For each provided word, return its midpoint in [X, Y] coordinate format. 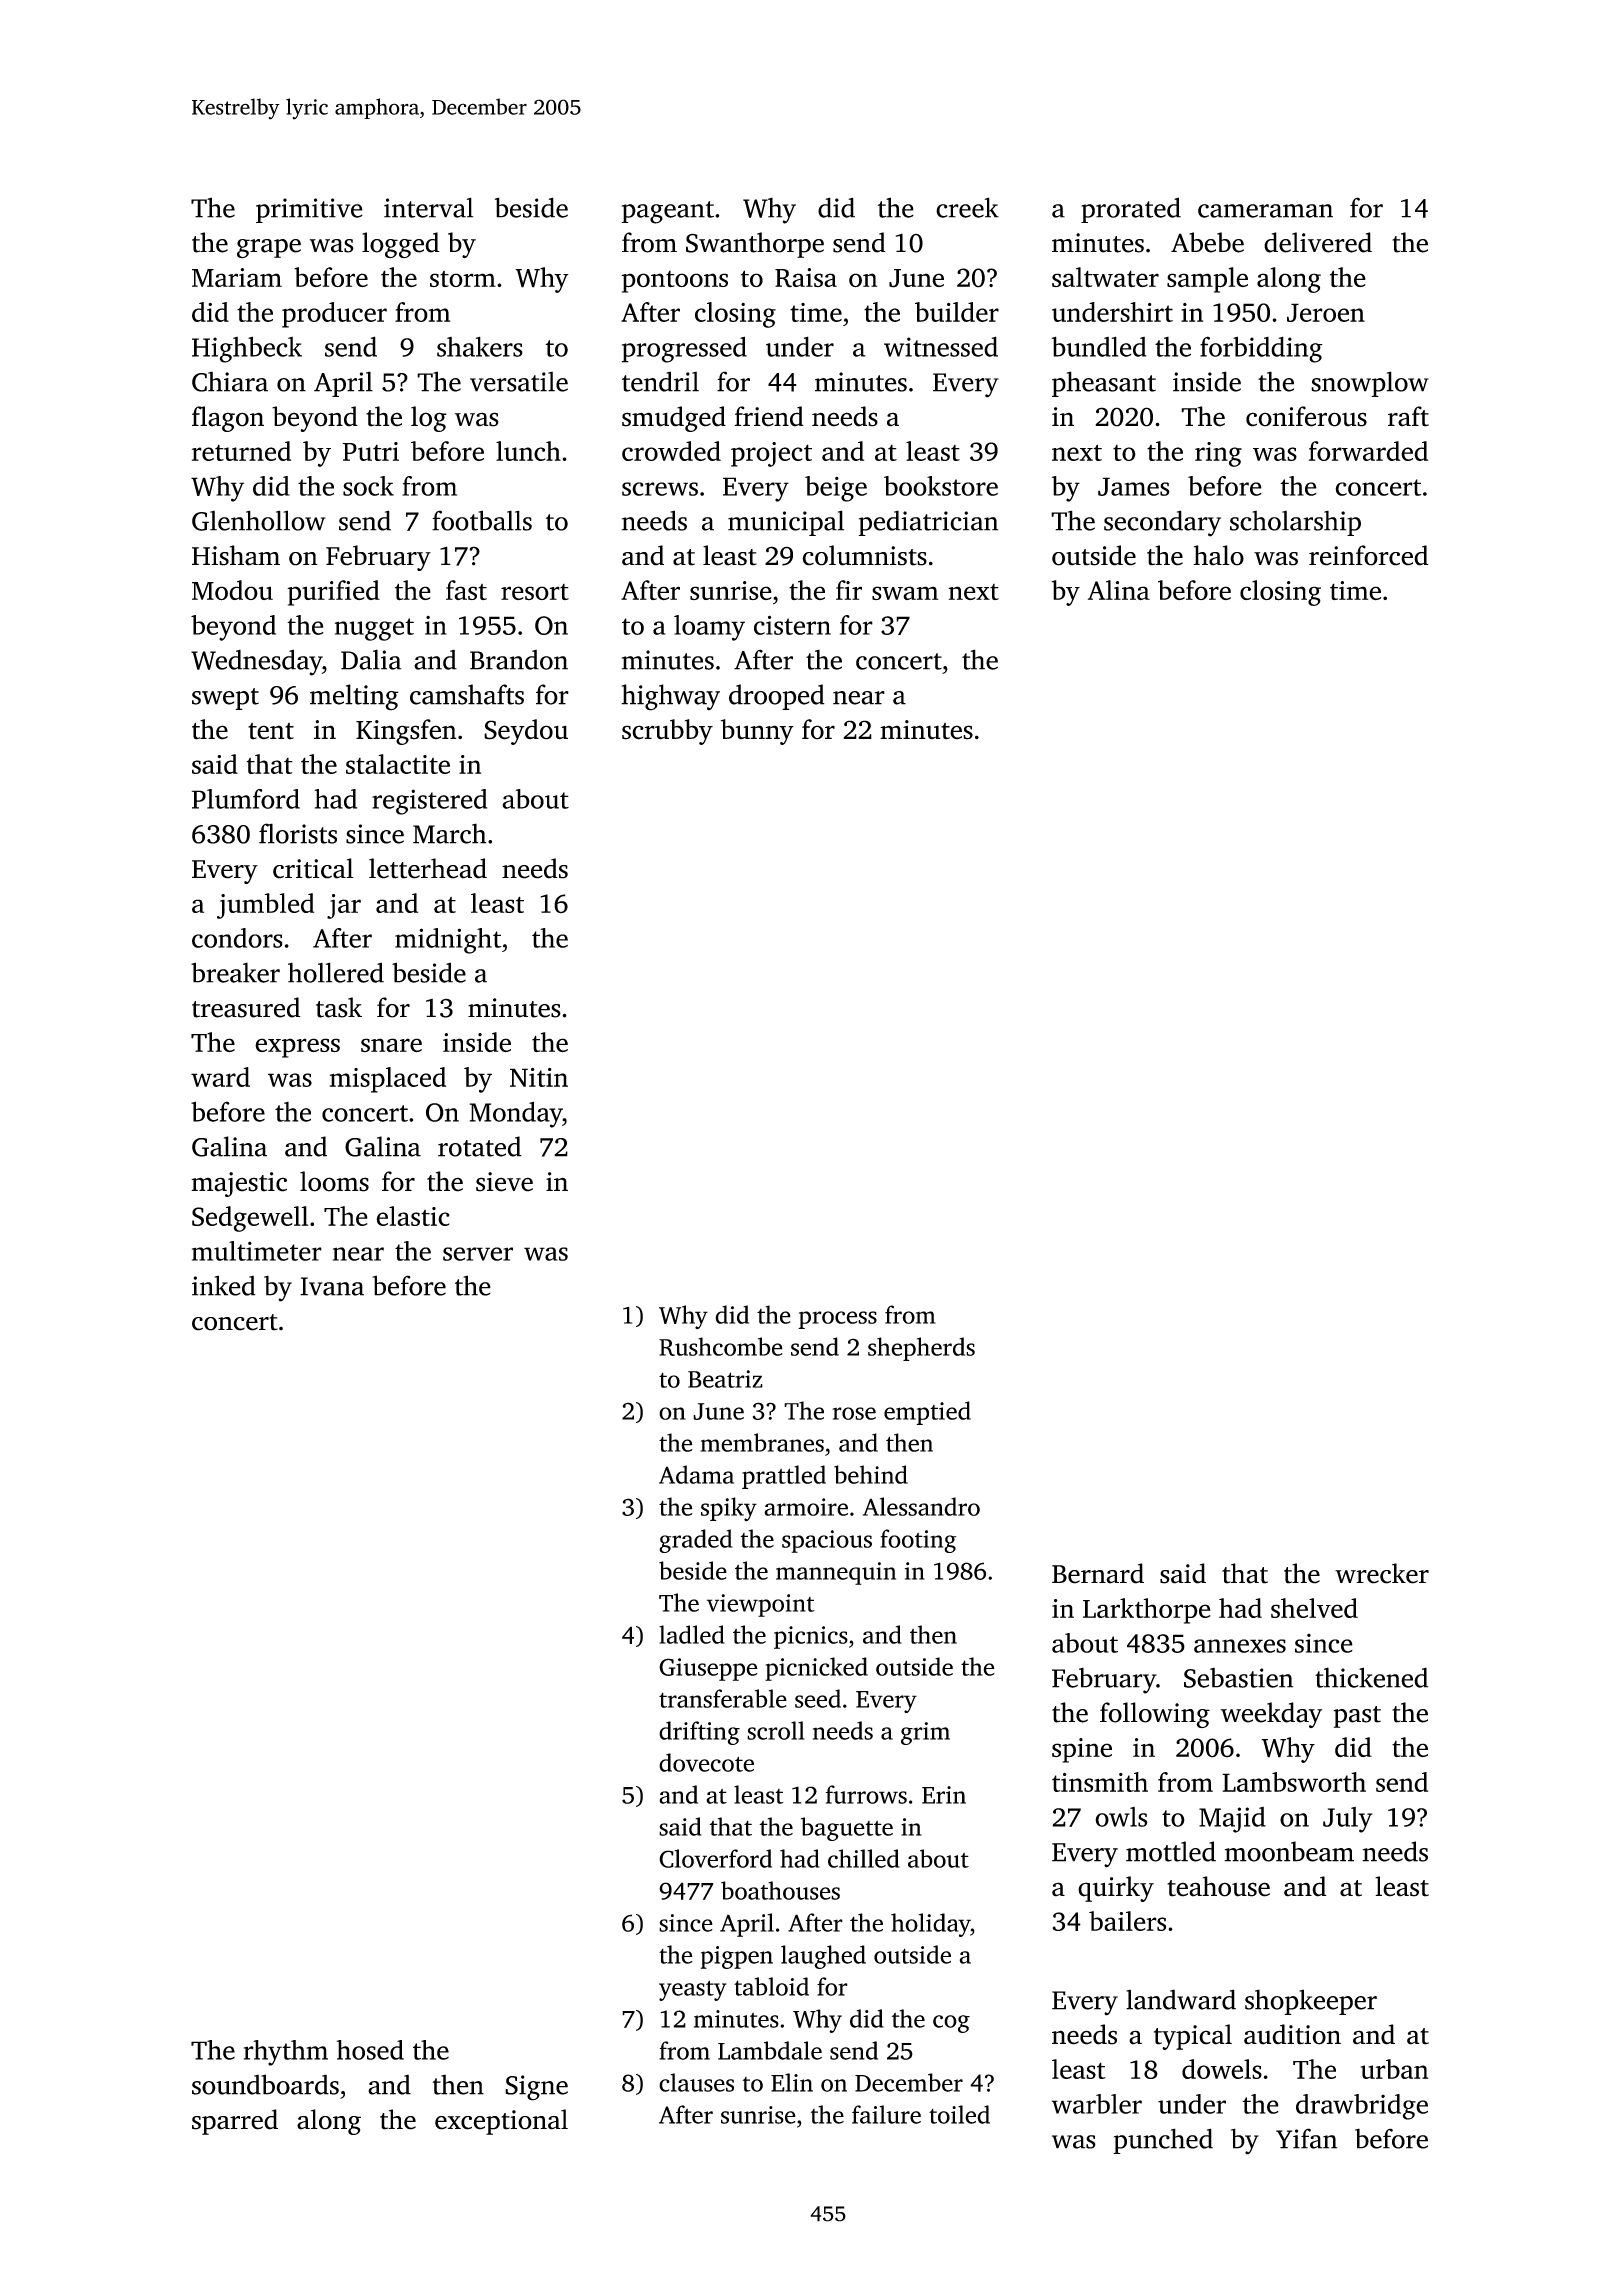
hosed [370, 2050]
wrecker [1382, 1573]
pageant [667, 212]
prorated [1131, 210]
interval [428, 207]
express [297, 1048]
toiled [959, 2114]
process [837, 1320]
